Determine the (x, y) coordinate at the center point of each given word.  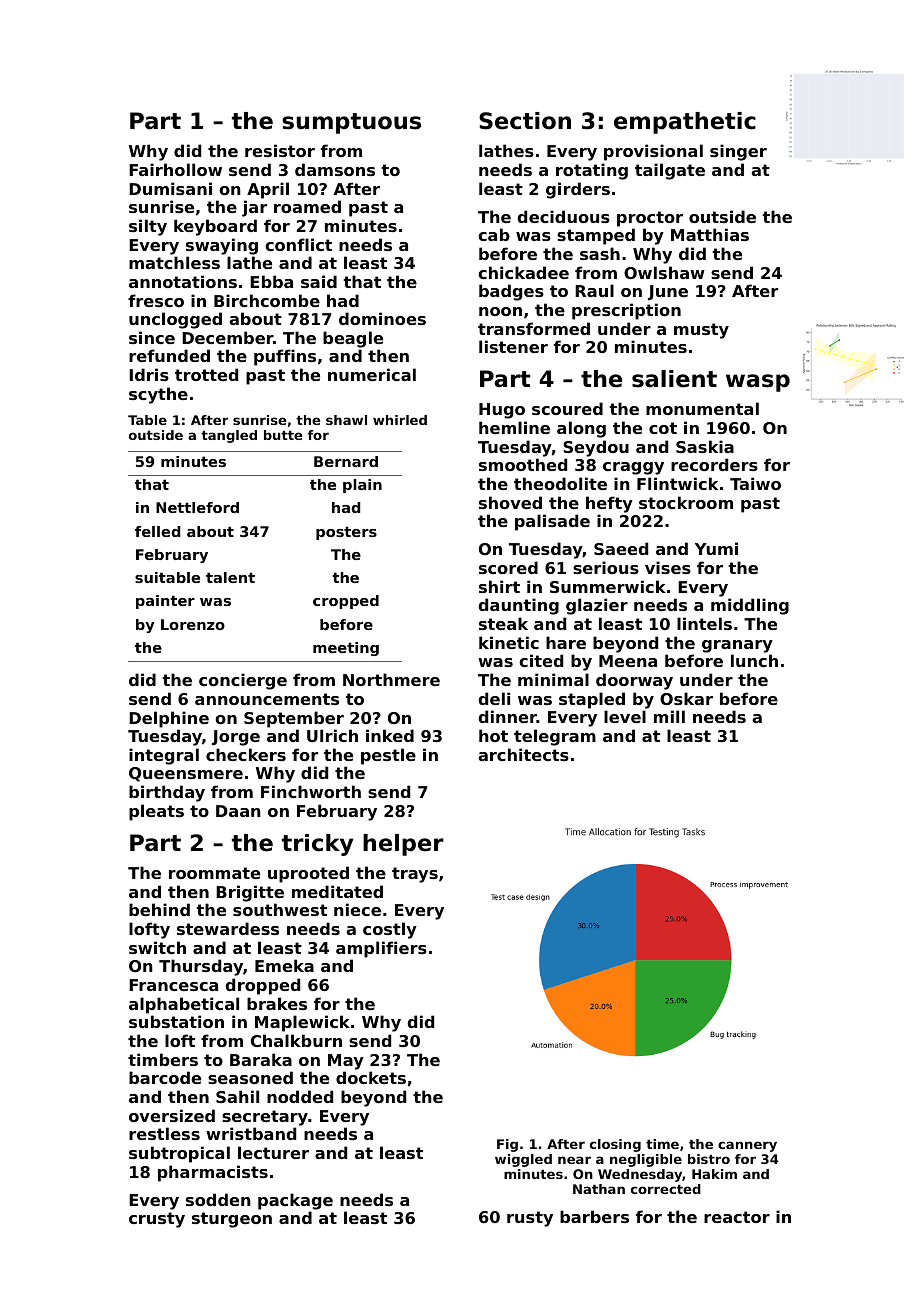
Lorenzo (193, 624)
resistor (280, 150)
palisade (552, 522)
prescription (626, 311)
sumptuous (351, 123)
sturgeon (232, 1220)
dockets (371, 1077)
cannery (747, 1146)
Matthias (710, 234)
